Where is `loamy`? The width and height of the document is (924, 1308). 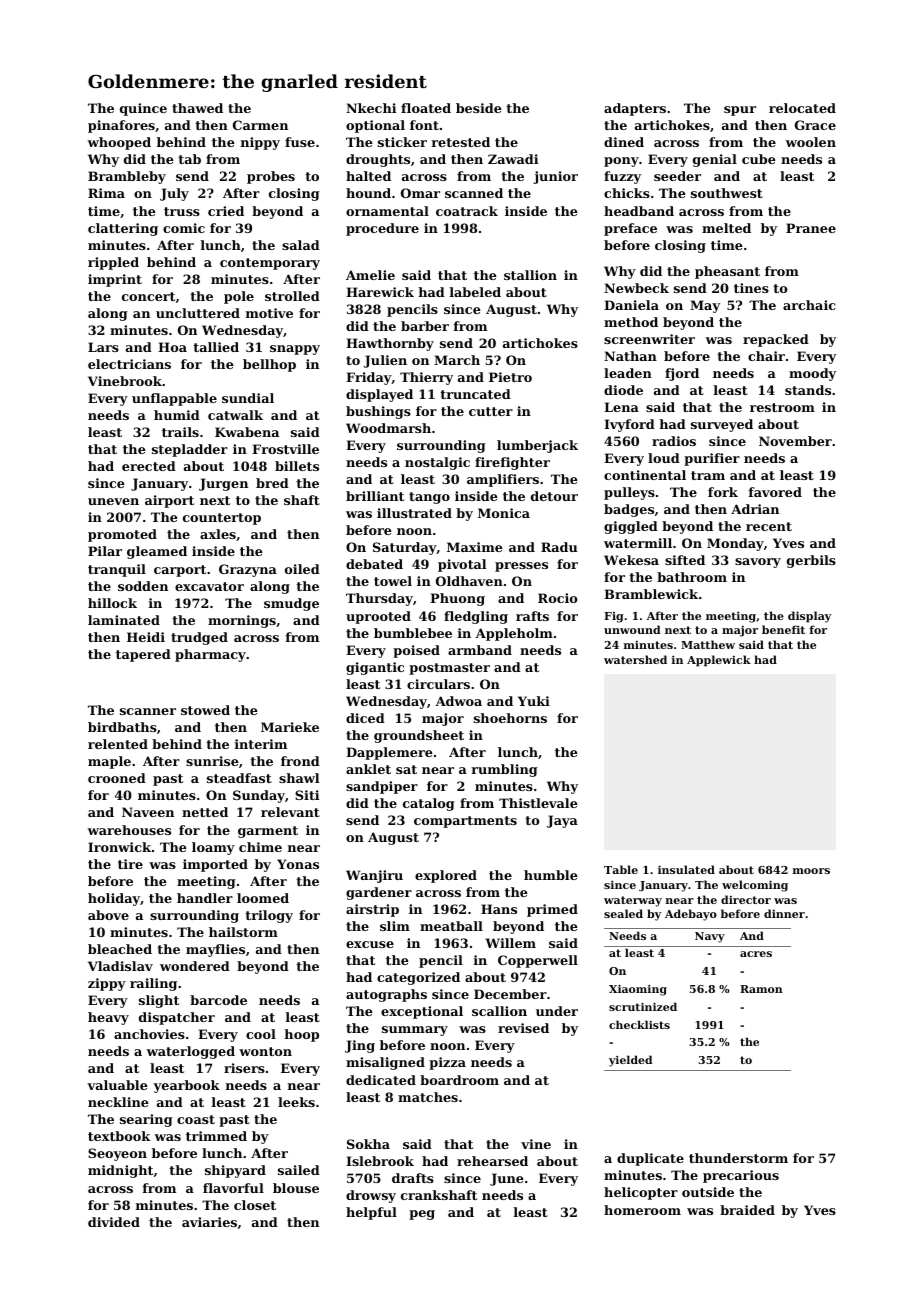
loamy is located at coordinates (213, 848).
